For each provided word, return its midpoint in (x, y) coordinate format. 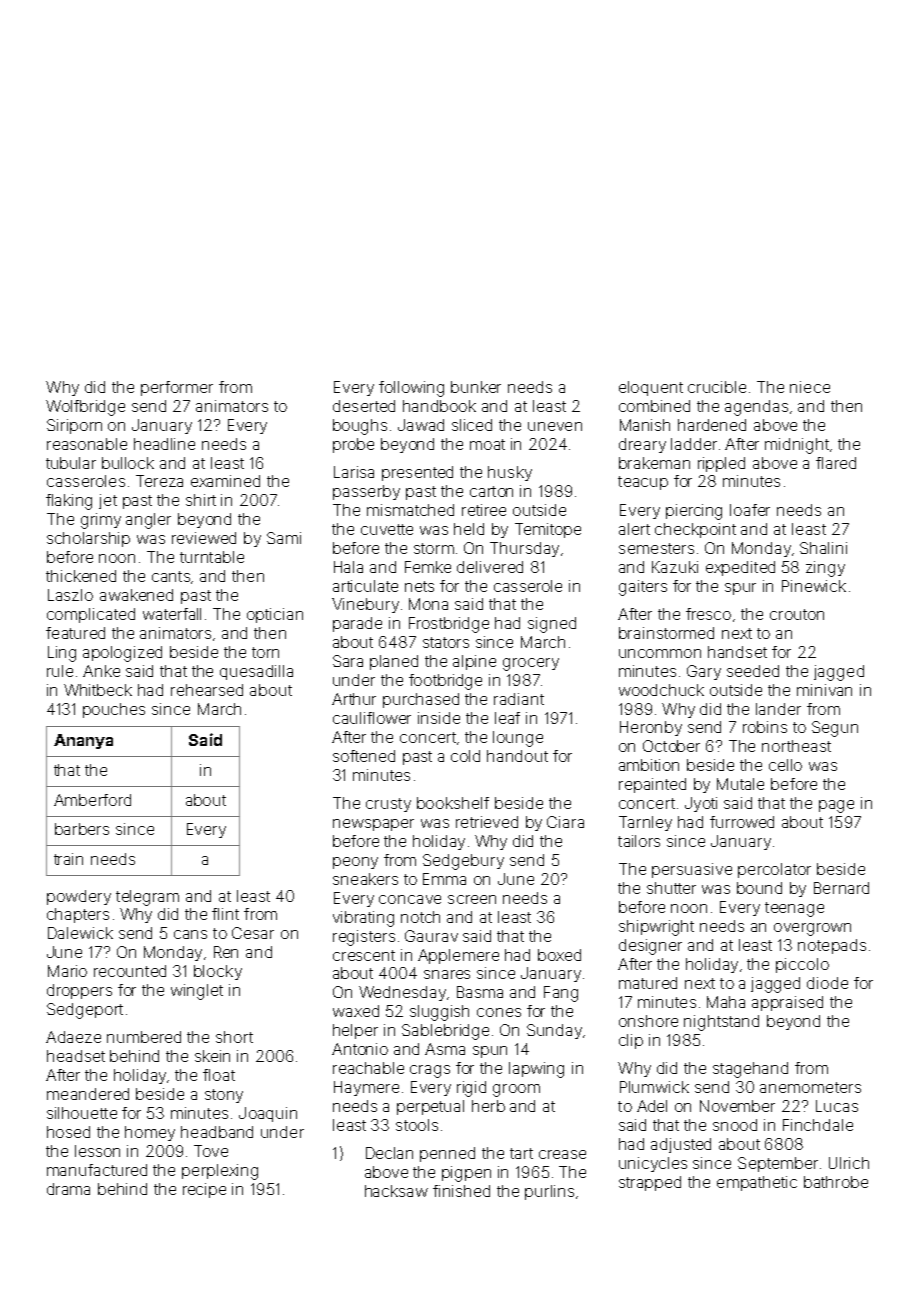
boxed (559, 955)
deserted (364, 406)
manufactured (97, 1170)
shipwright (656, 928)
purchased (421, 700)
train (68, 859)
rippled (721, 464)
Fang (561, 994)
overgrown (812, 929)
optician (275, 615)
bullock (128, 463)
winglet (197, 992)
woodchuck (661, 690)
